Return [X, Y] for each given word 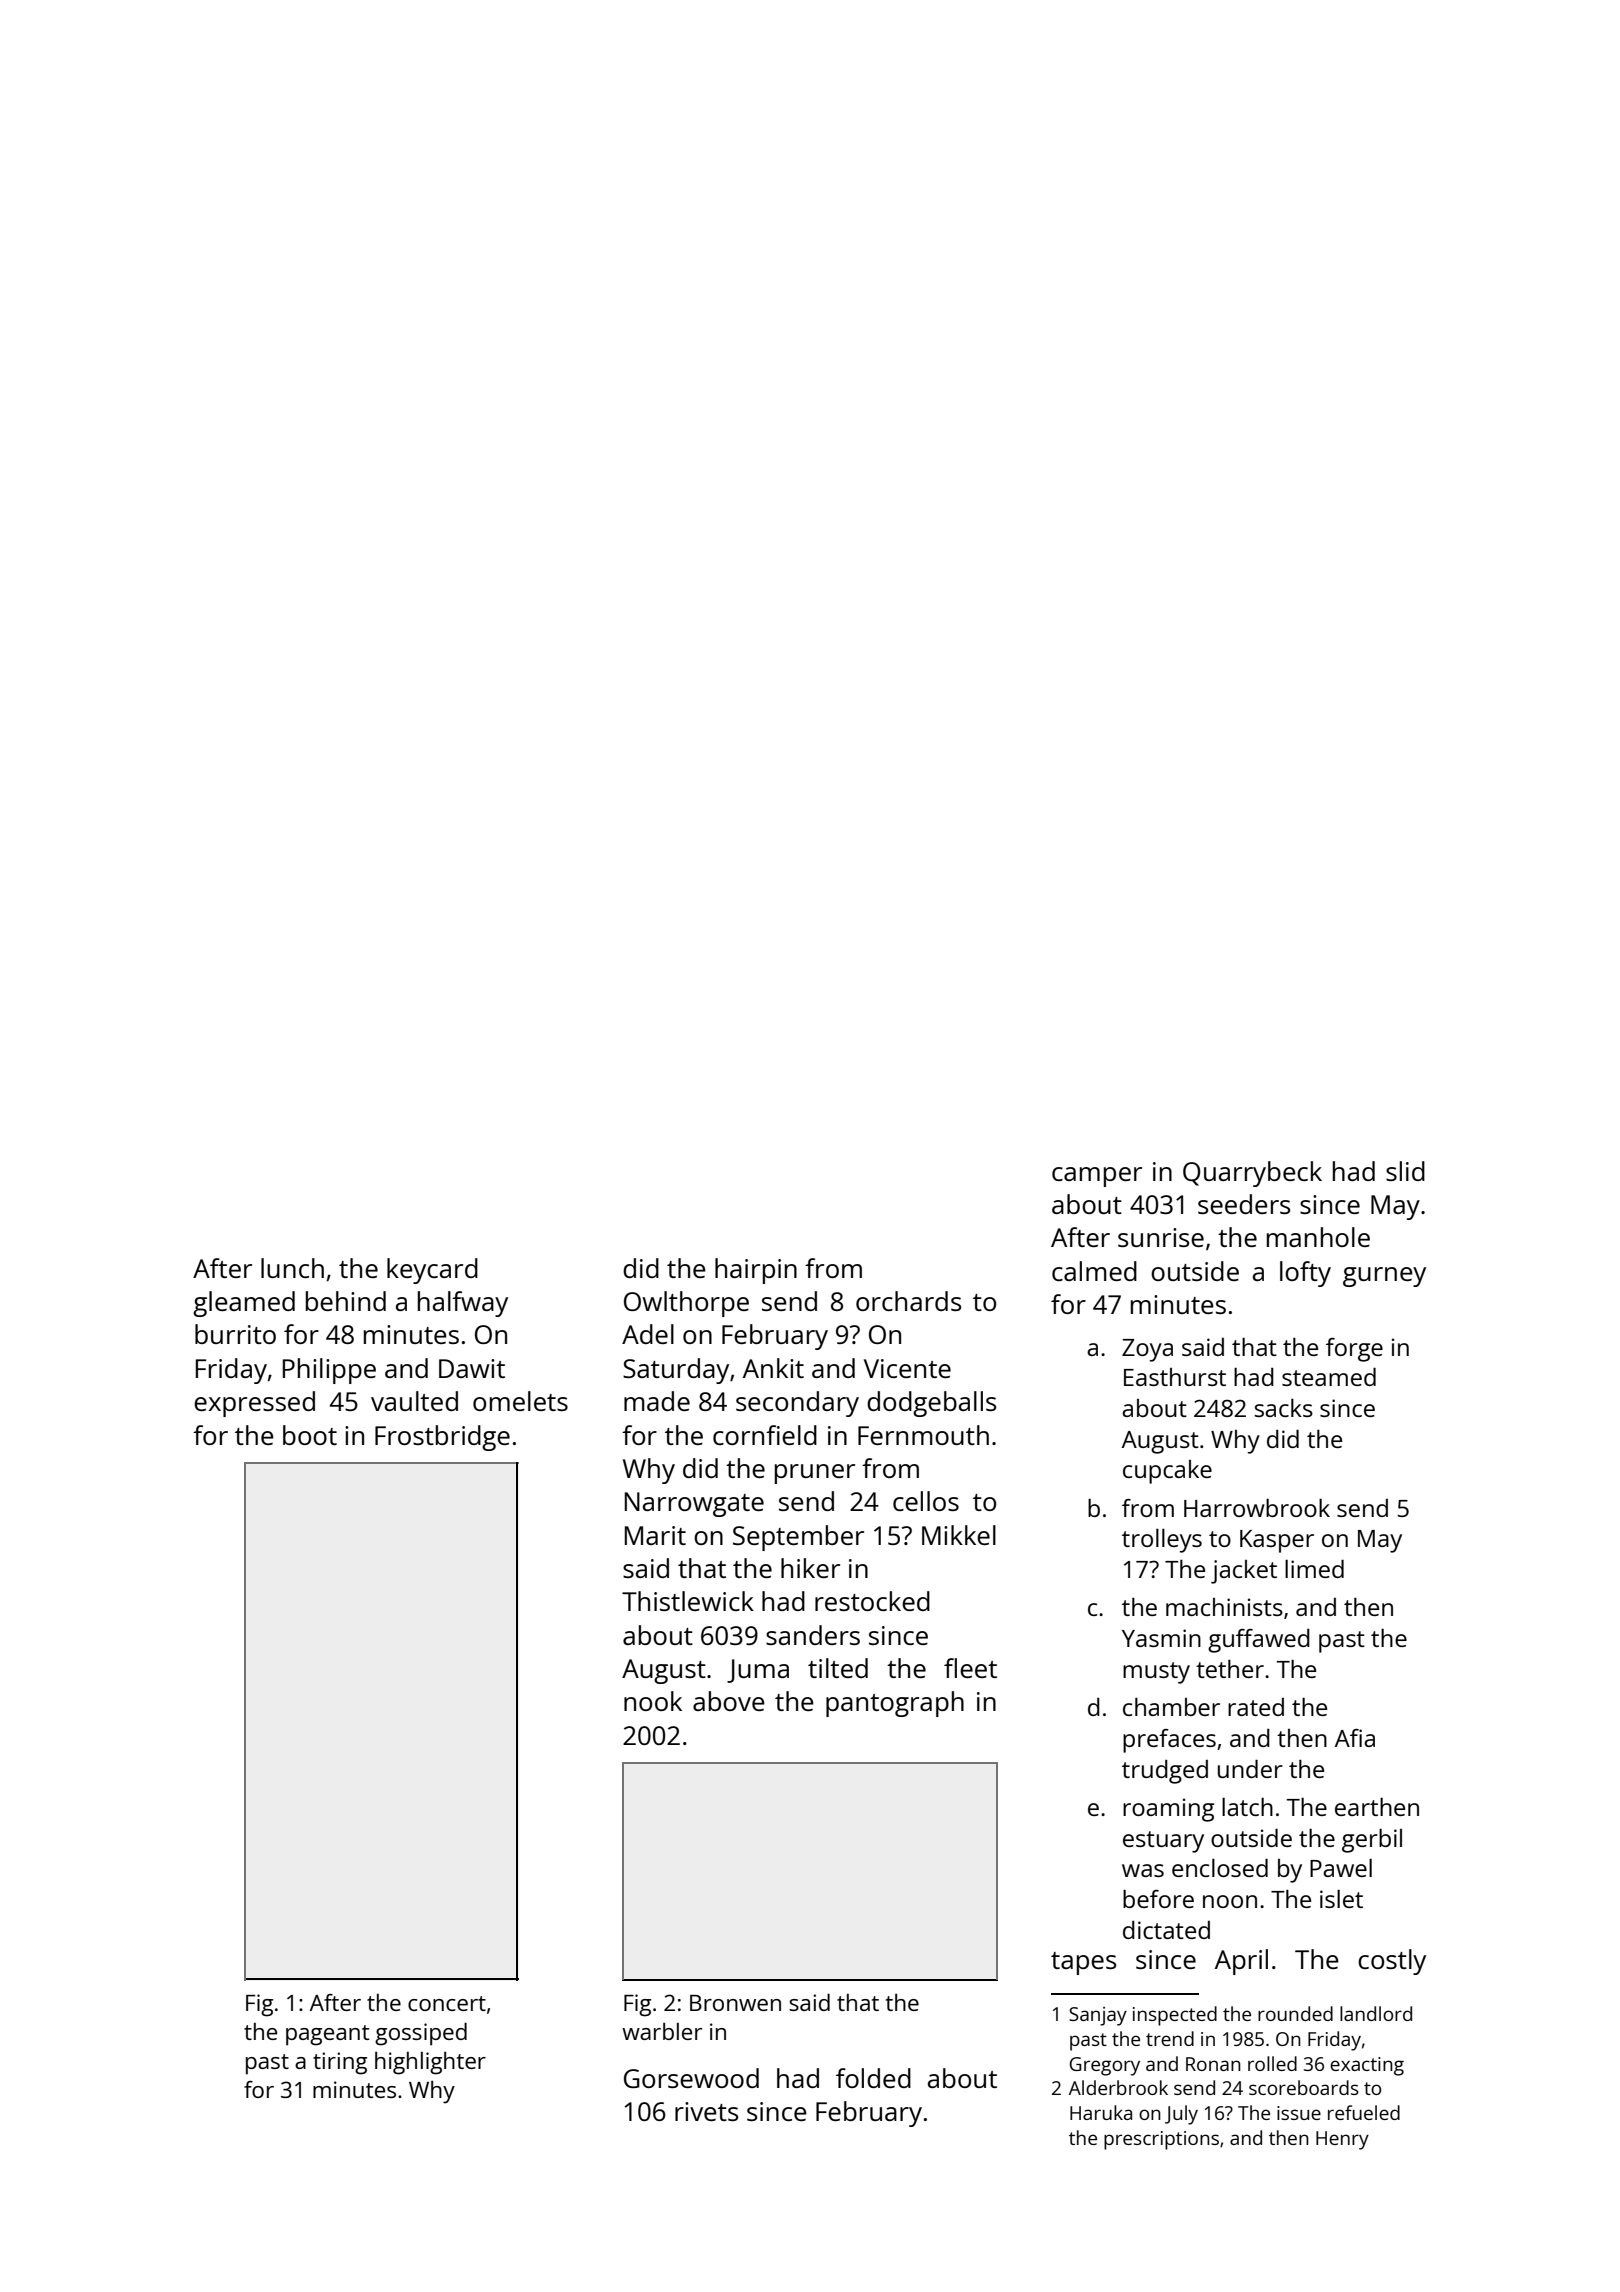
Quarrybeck [1252, 1174]
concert [447, 2003]
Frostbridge [442, 1438]
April [1241, 1962]
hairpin [756, 1271]
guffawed [1259, 1641]
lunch [292, 1268]
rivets [706, 2111]
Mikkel [959, 1535]
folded [873, 2078]
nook [653, 1701]
